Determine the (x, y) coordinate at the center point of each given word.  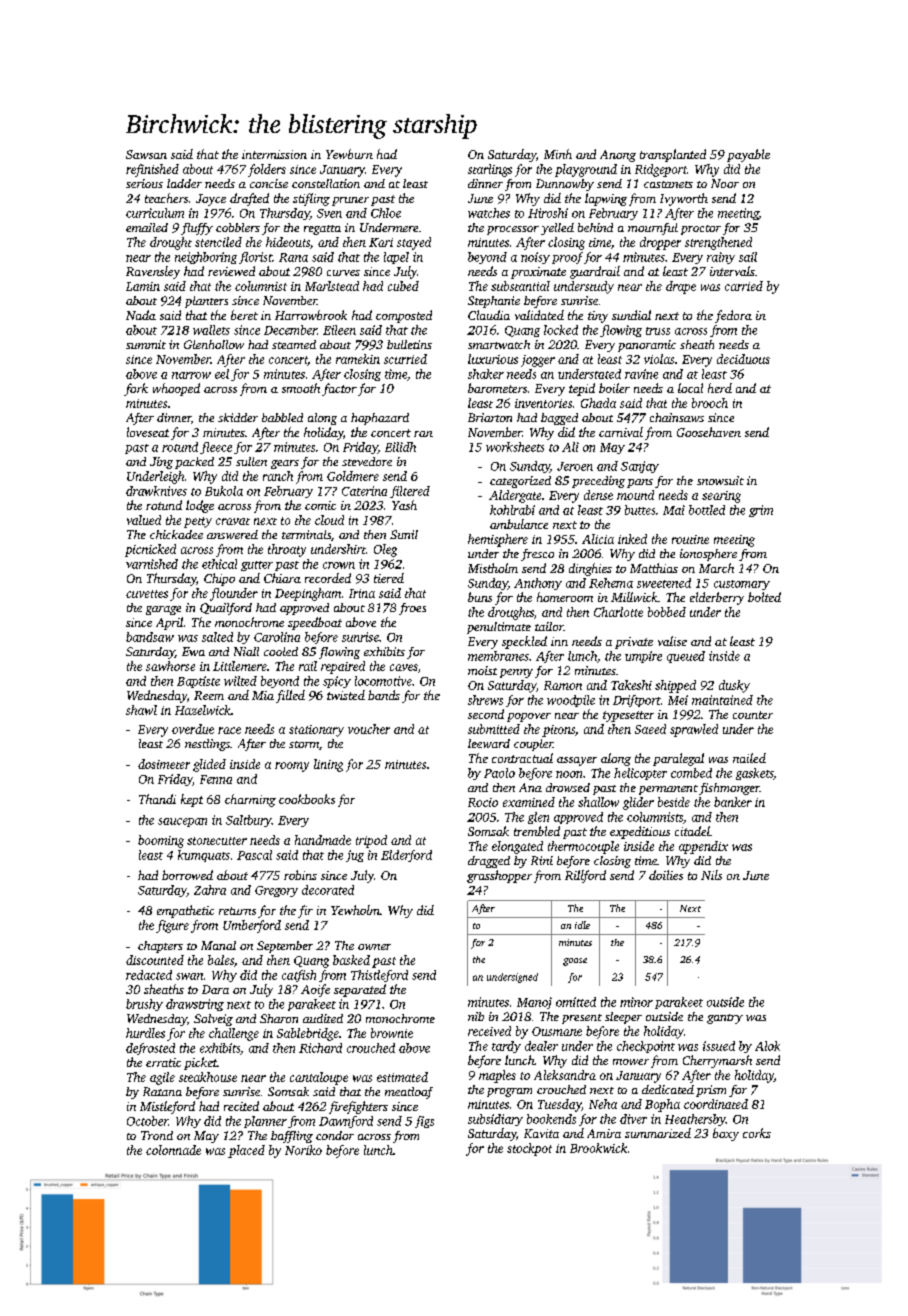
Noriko (303, 1150)
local (690, 388)
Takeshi (631, 685)
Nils (711, 875)
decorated (328, 890)
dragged (489, 862)
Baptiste (198, 682)
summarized (658, 1133)
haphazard (380, 419)
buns (480, 597)
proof (567, 258)
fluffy (197, 229)
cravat (233, 521)
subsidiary (495, 1120)
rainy (721, 258)
